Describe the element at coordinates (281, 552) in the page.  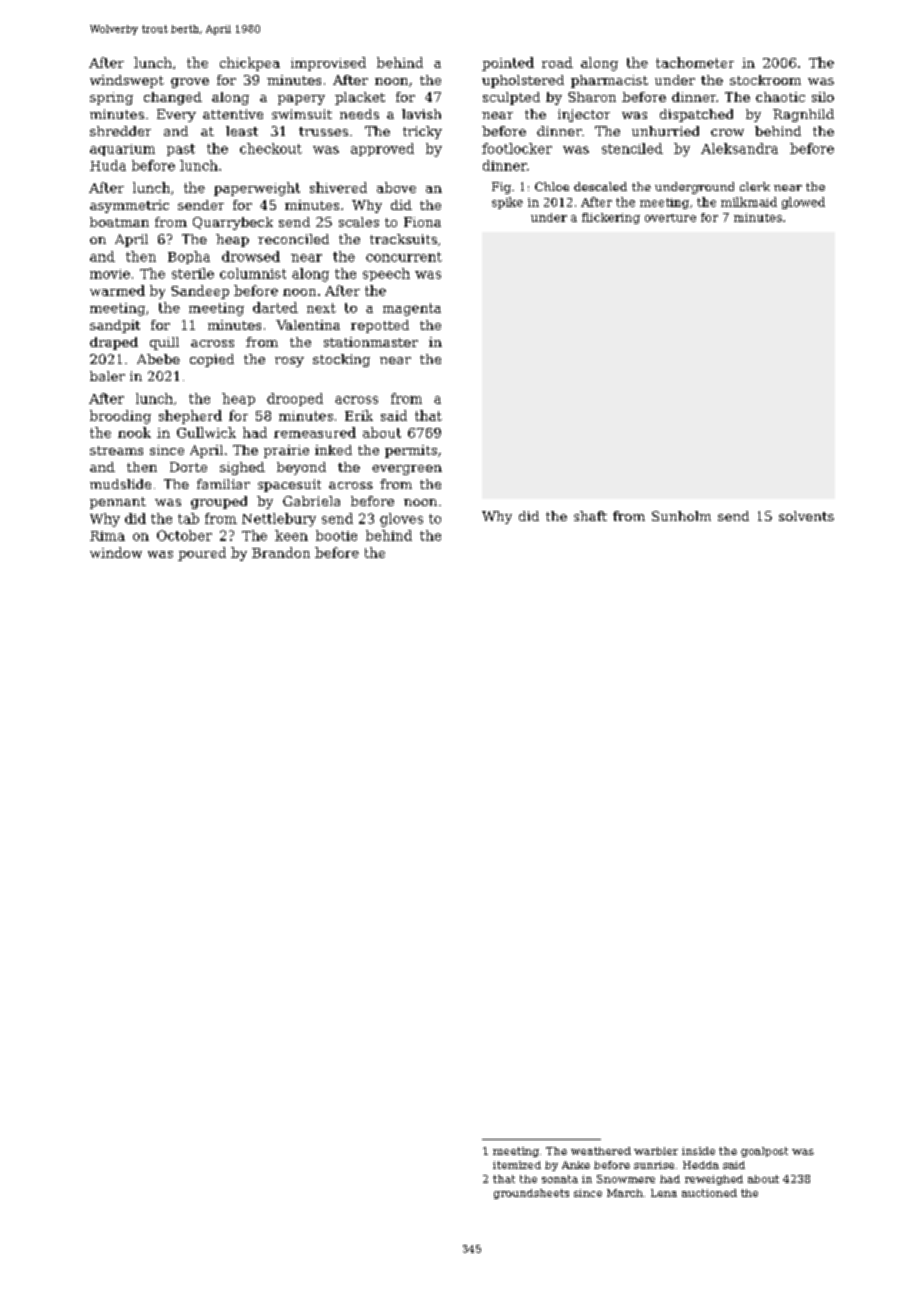
I see `Brandon` at that location.
